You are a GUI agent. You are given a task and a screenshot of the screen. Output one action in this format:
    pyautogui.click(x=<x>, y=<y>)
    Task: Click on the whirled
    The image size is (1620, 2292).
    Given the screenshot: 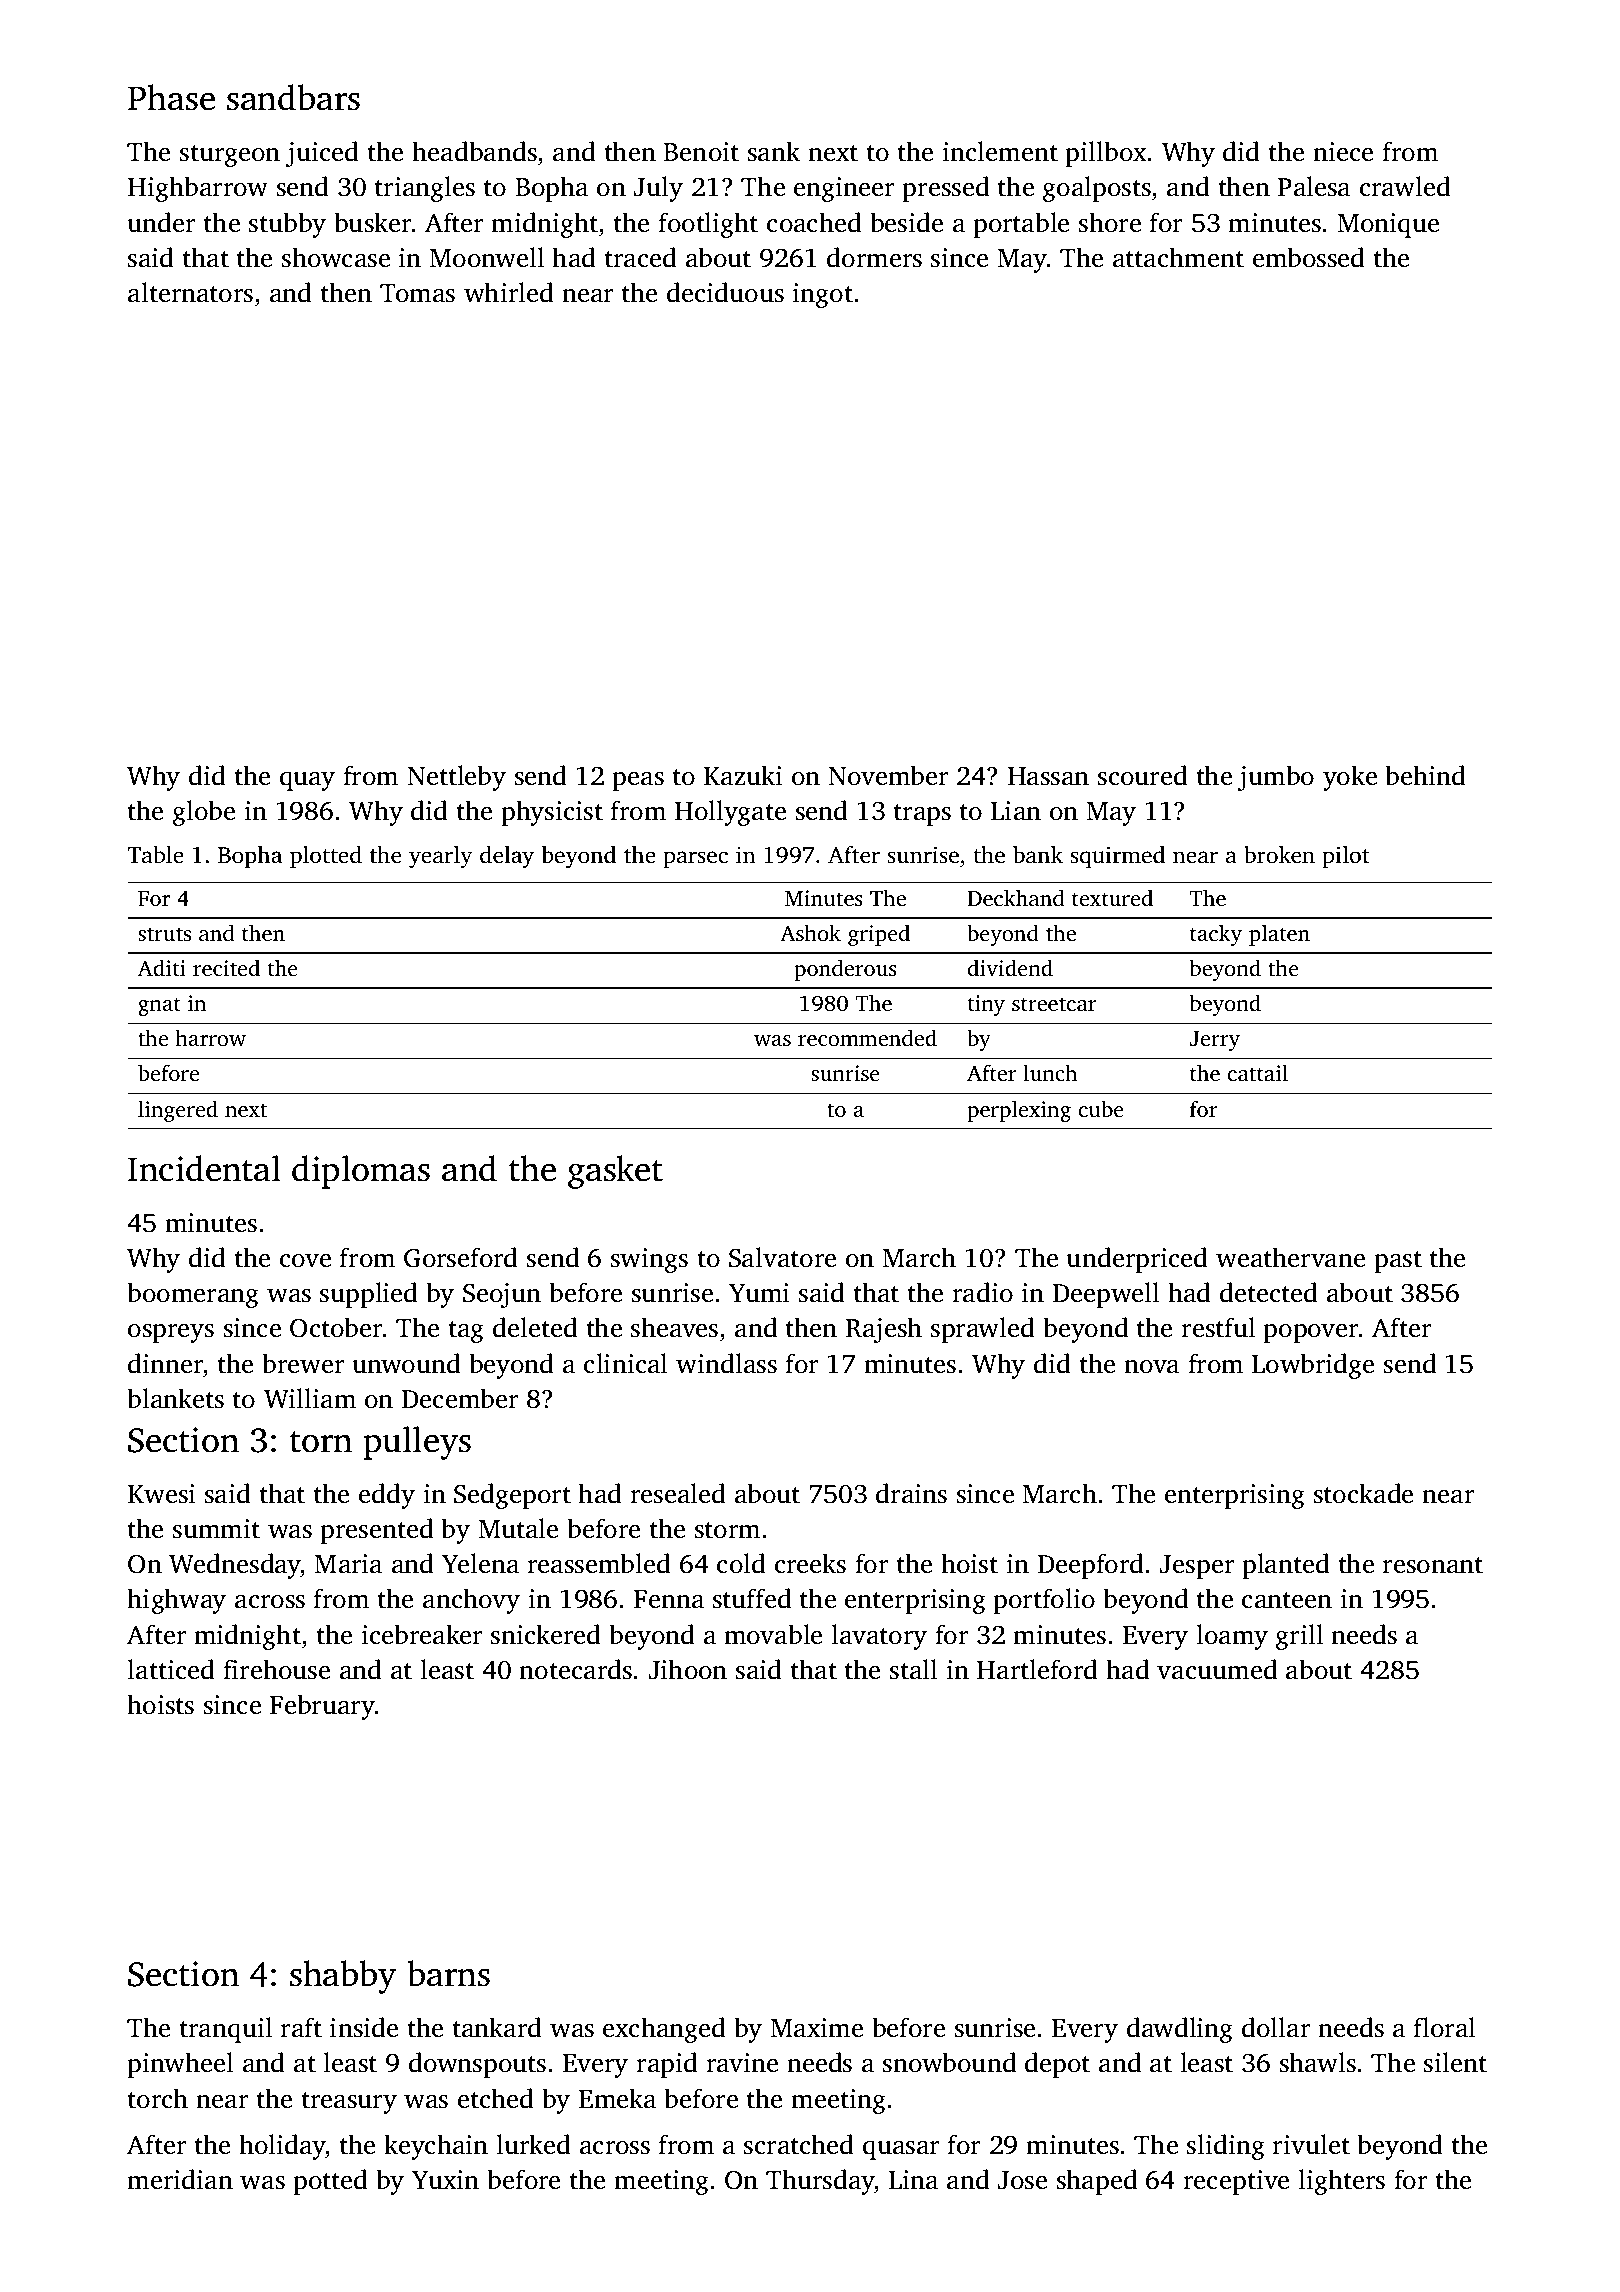 What is the action you would take?
    pyautogui.click(x=509, y=292)
